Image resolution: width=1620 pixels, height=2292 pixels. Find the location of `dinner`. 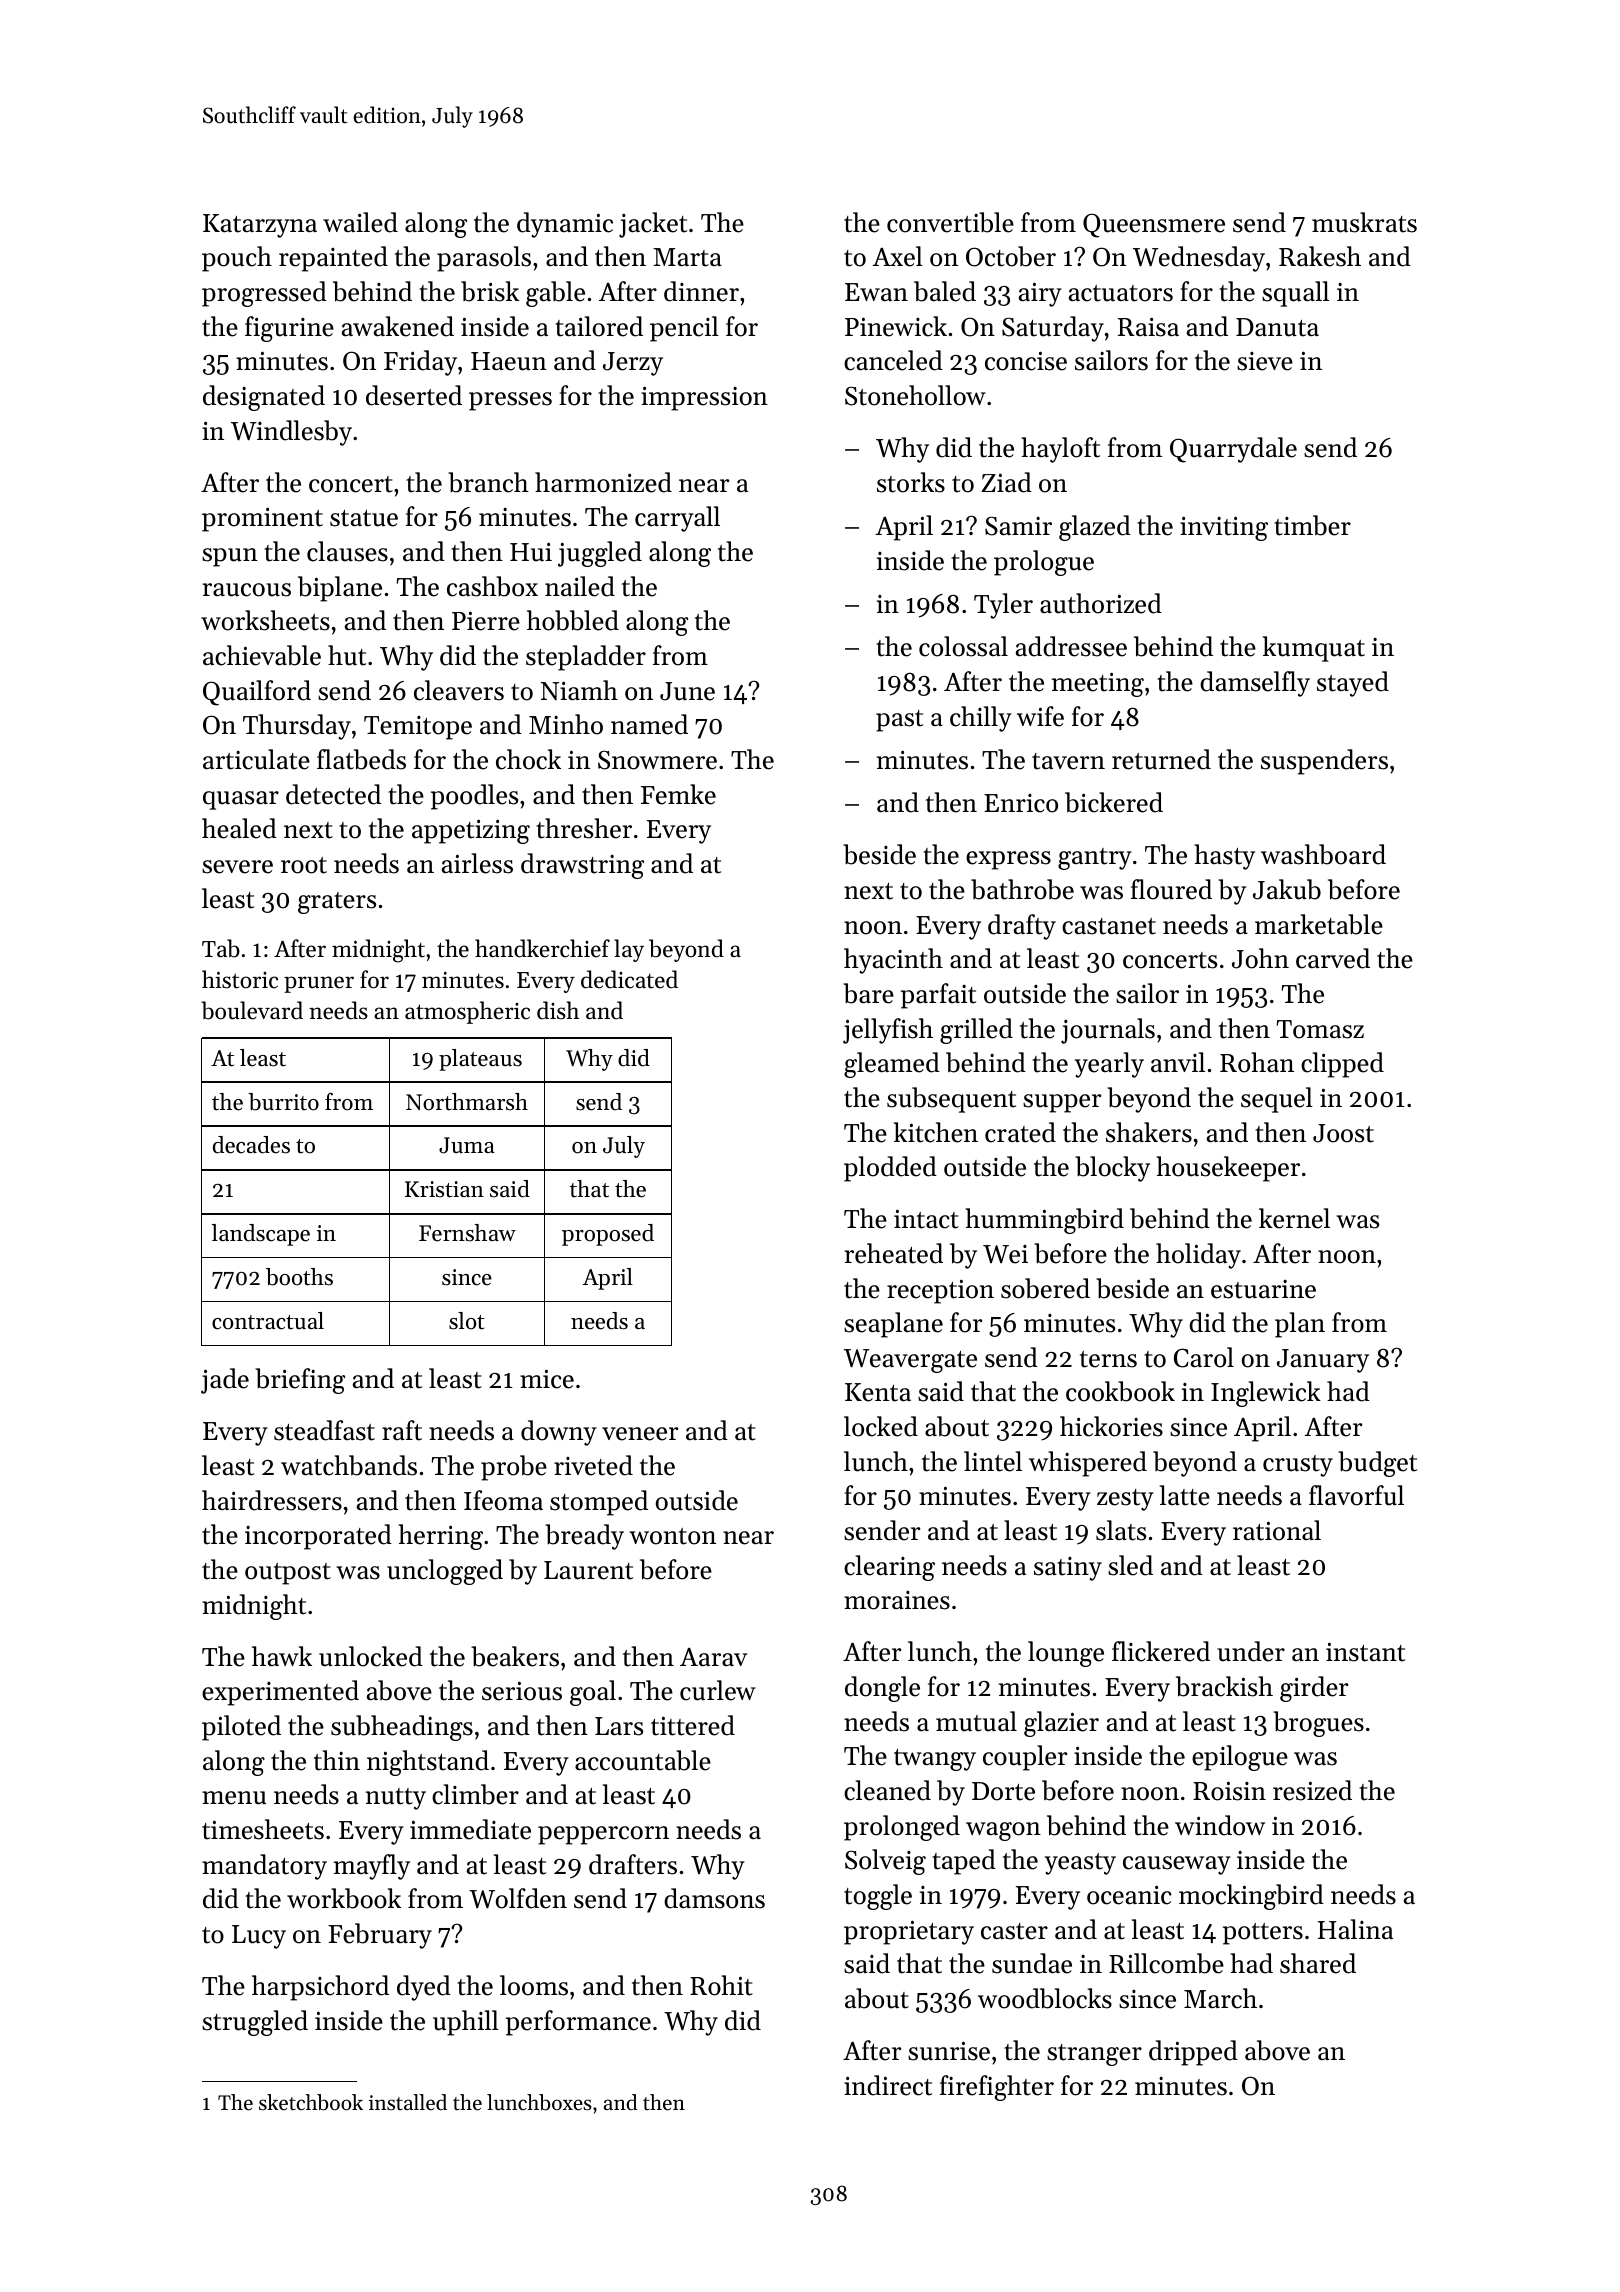

dinner is located at coordinates (701, 291).
